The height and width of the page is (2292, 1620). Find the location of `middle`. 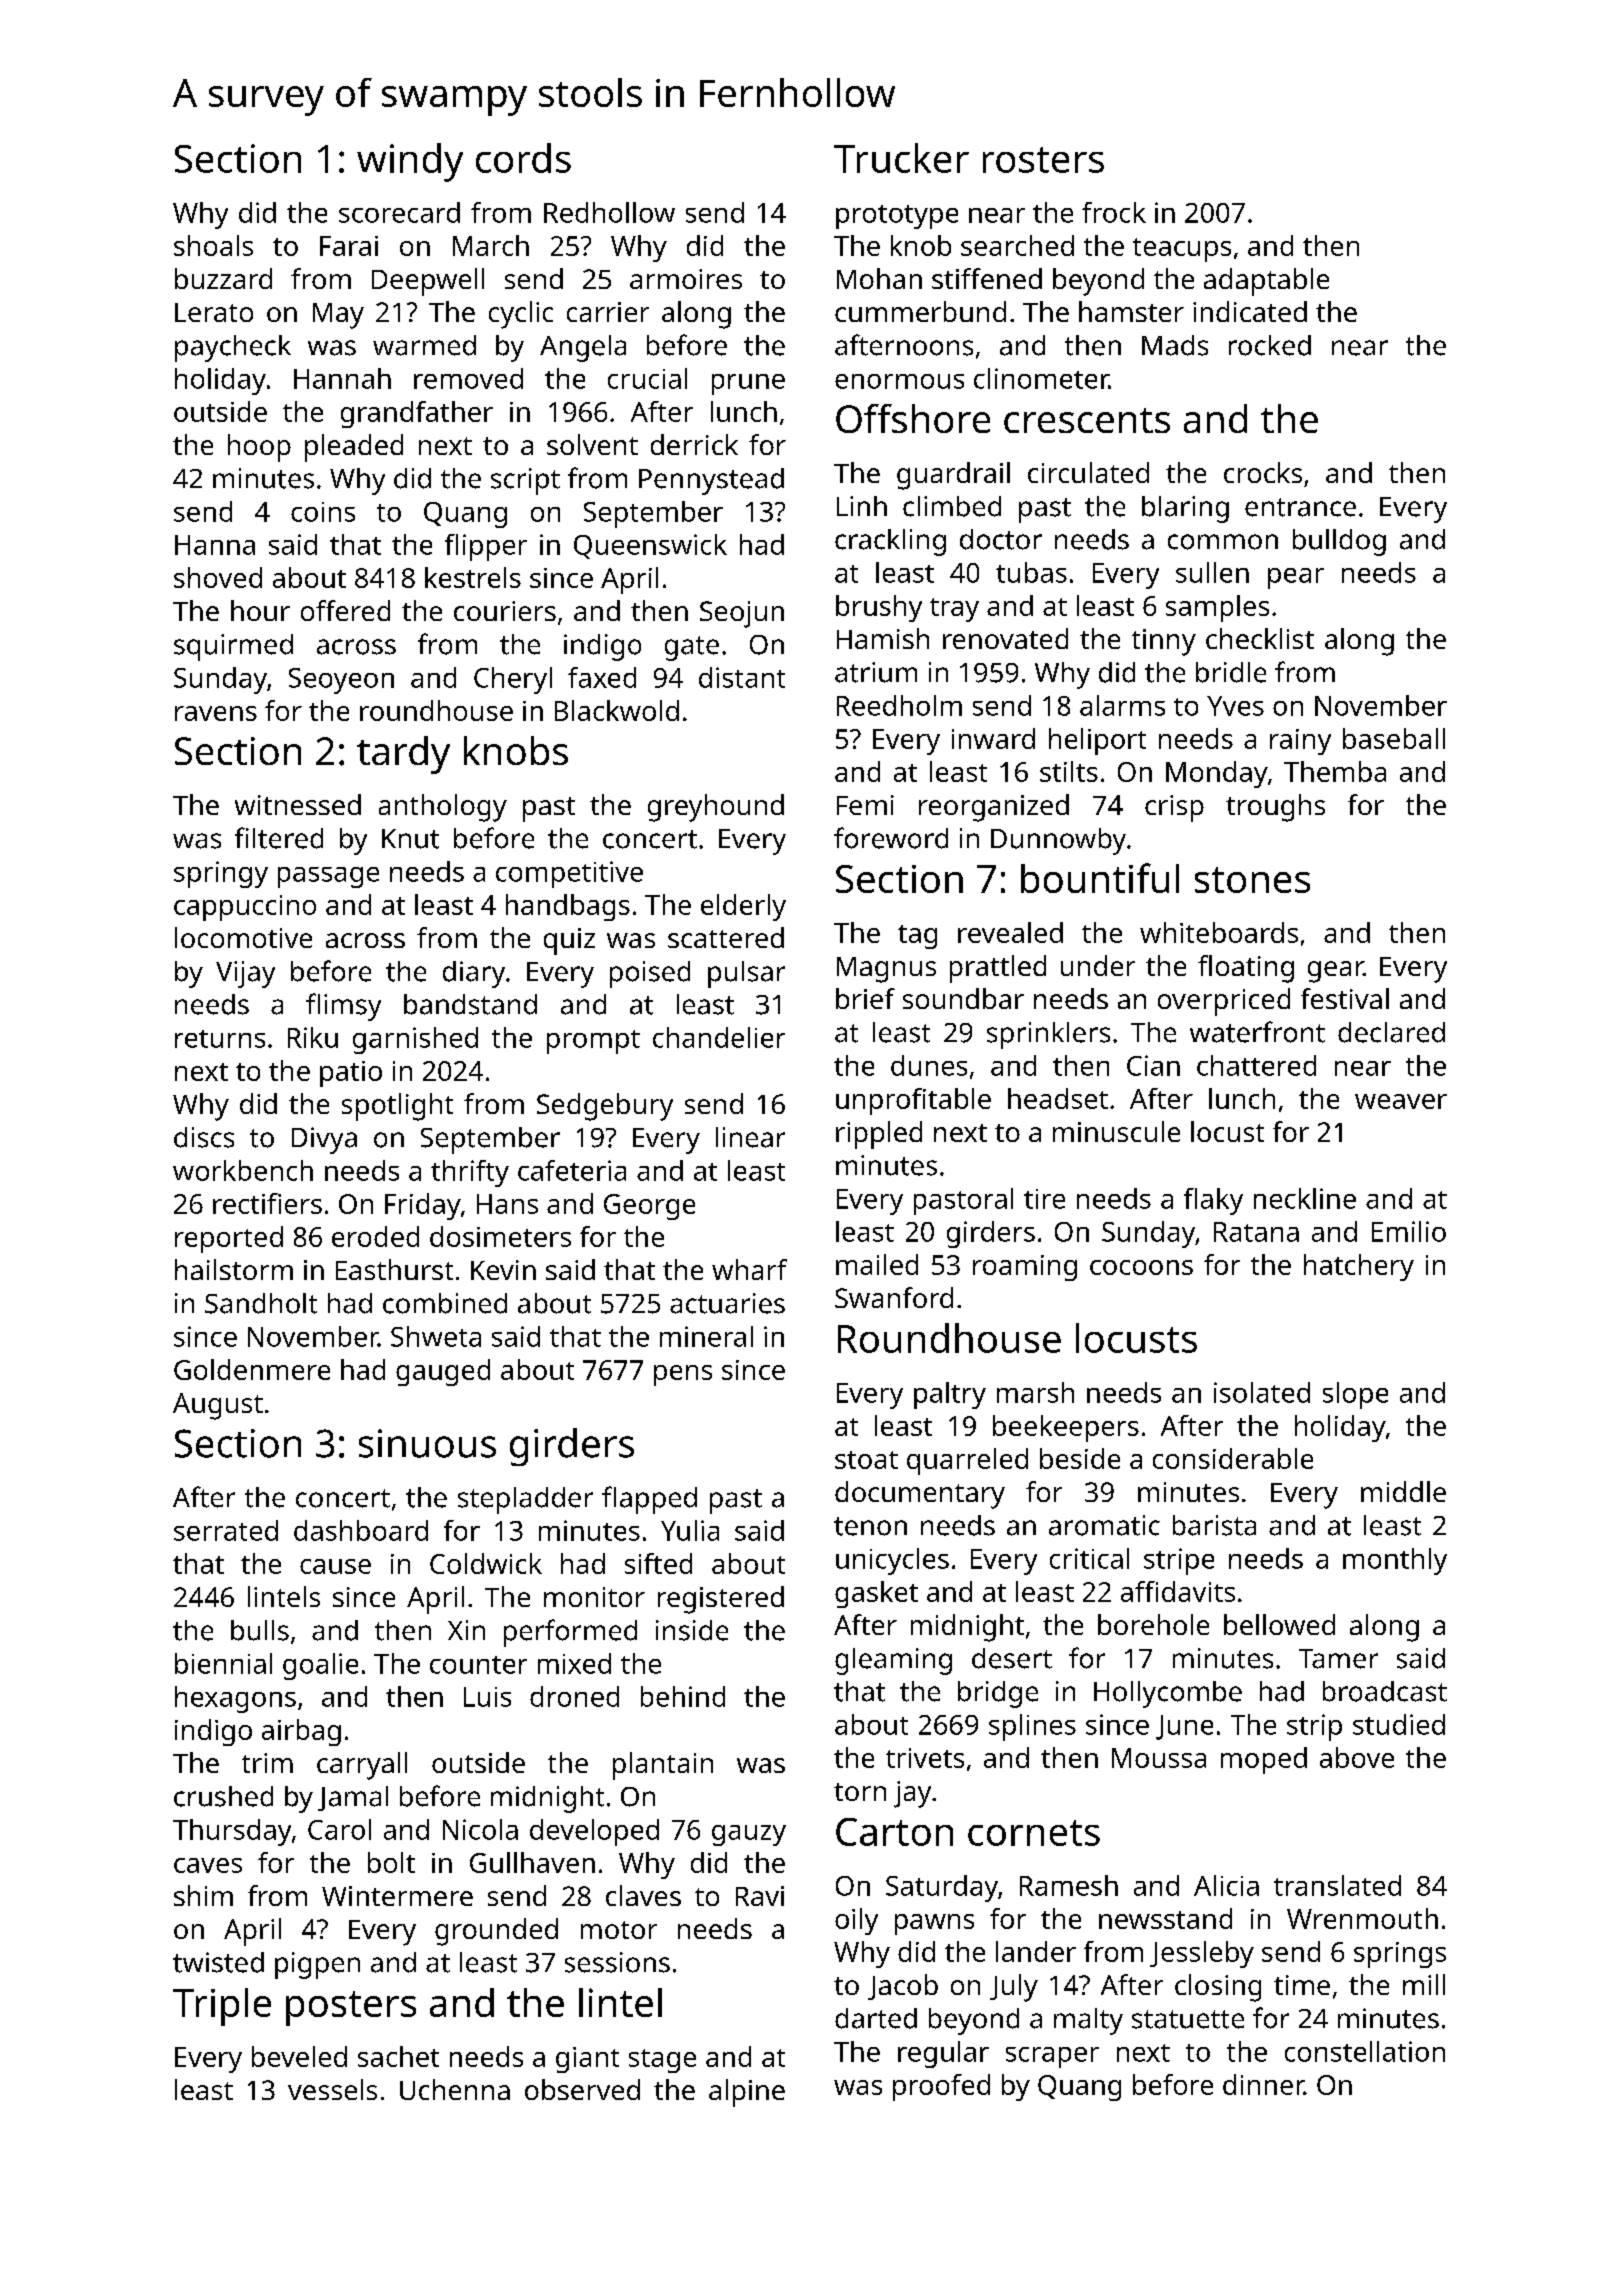

middle is located at coordinates (1403, 1491).
